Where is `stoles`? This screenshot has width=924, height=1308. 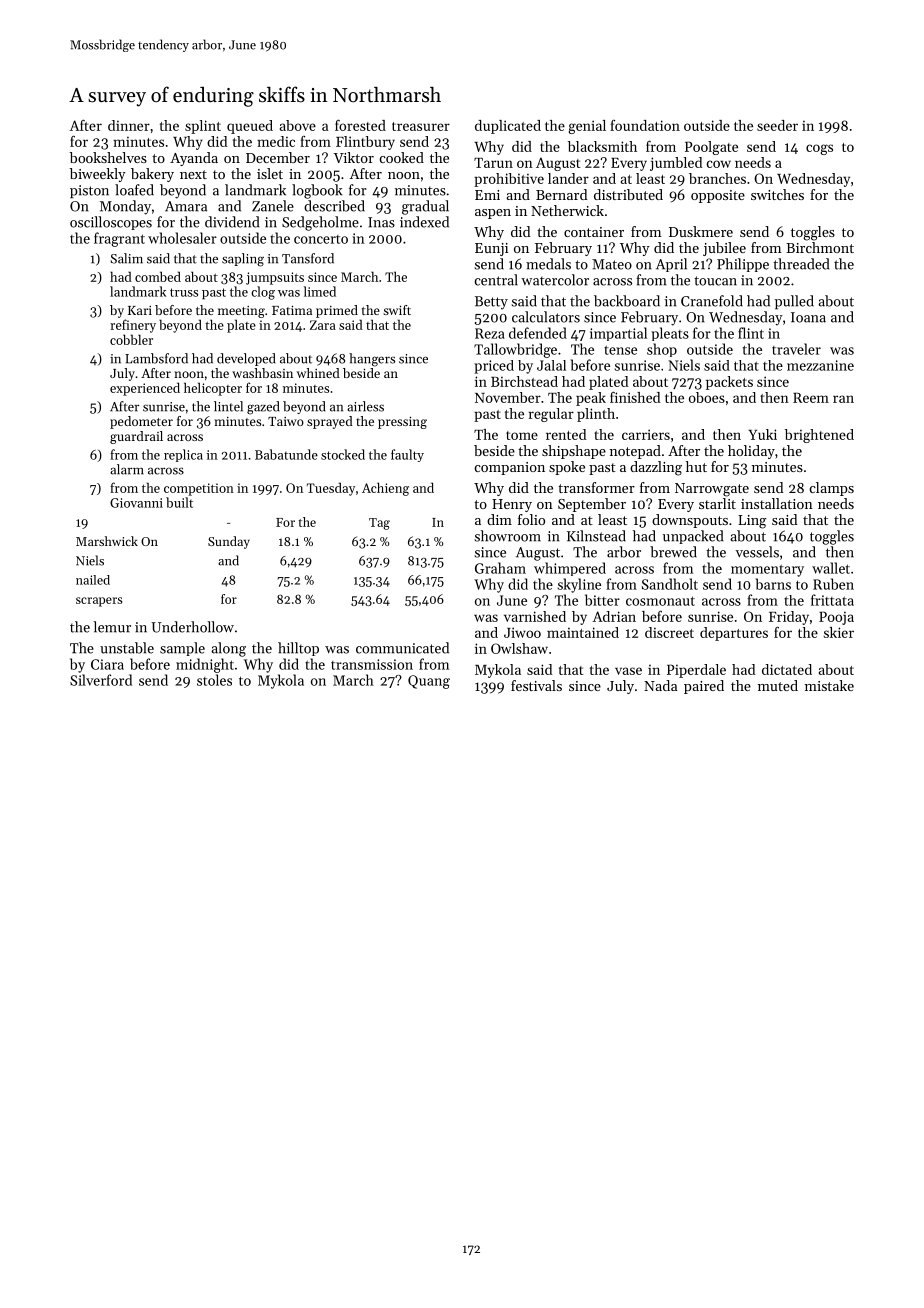
stoles is located at coordinates (214, 680).
